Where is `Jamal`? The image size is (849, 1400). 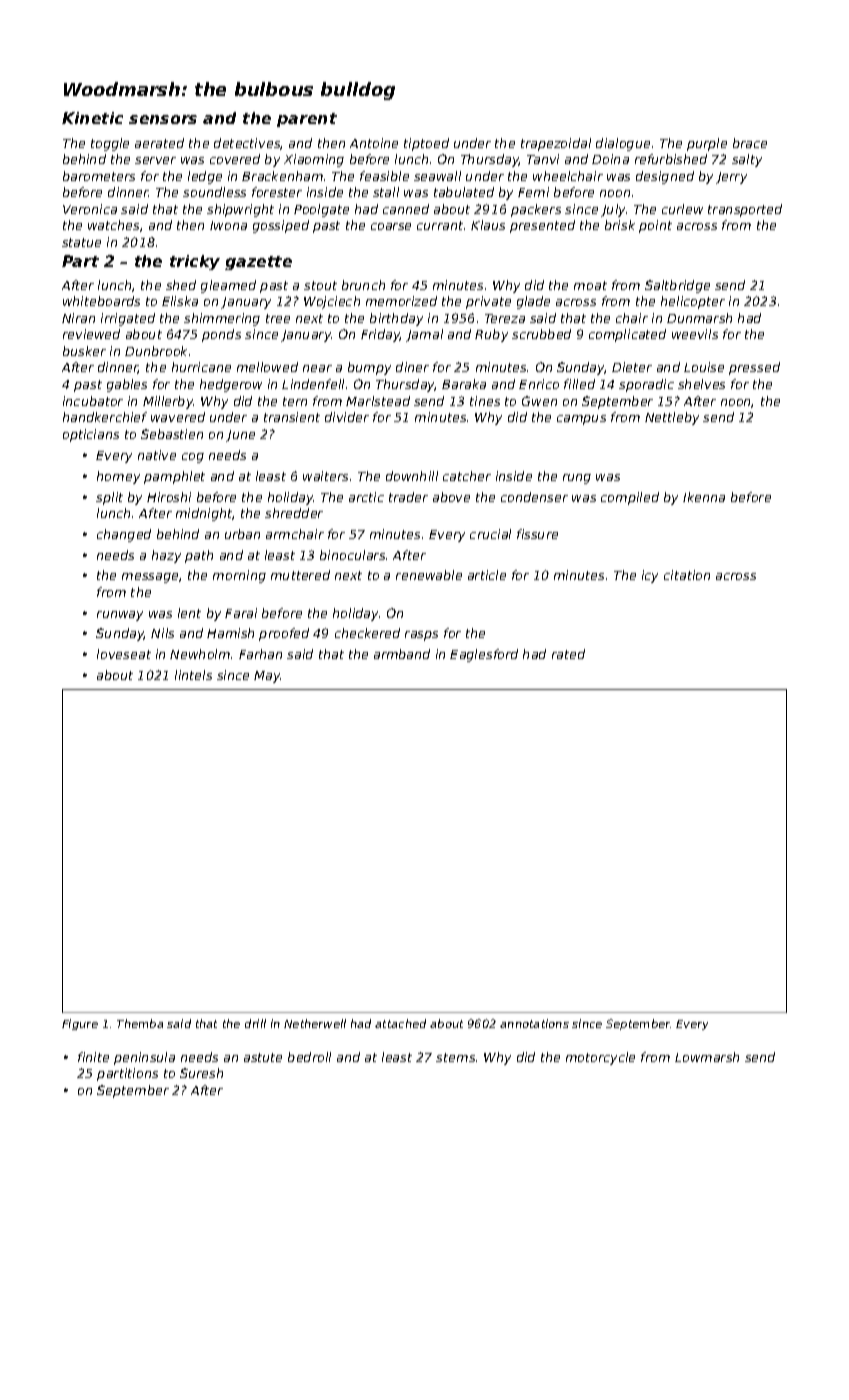
Jamal is located at coordinates (424, 335).
